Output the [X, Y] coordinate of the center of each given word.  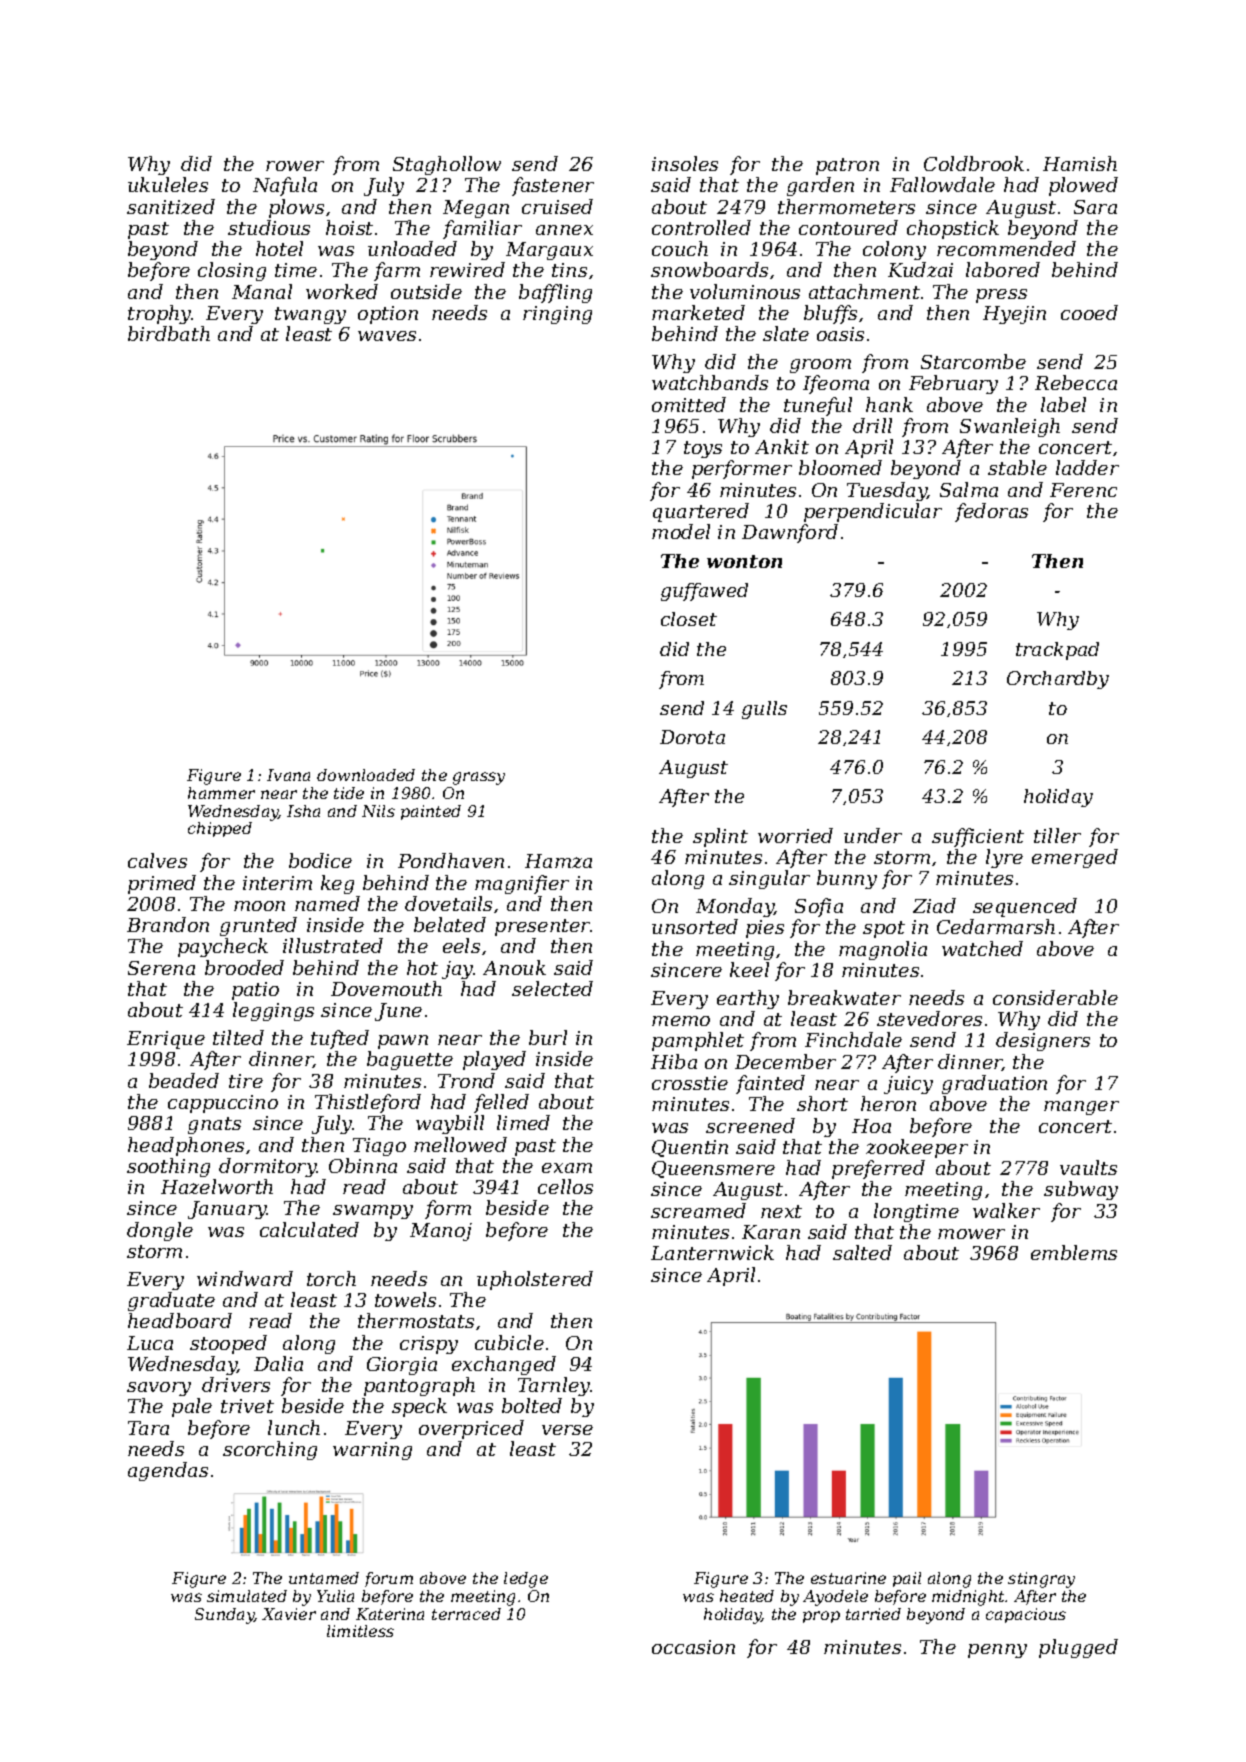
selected [552, 988]
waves [387, 336]
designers [1043, 1041]
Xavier [289, 1614]
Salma [969, 489]
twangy [310, 315]
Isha [303, 811]
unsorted [695, 926]
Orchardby [1058, 680]
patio [255, 991]
